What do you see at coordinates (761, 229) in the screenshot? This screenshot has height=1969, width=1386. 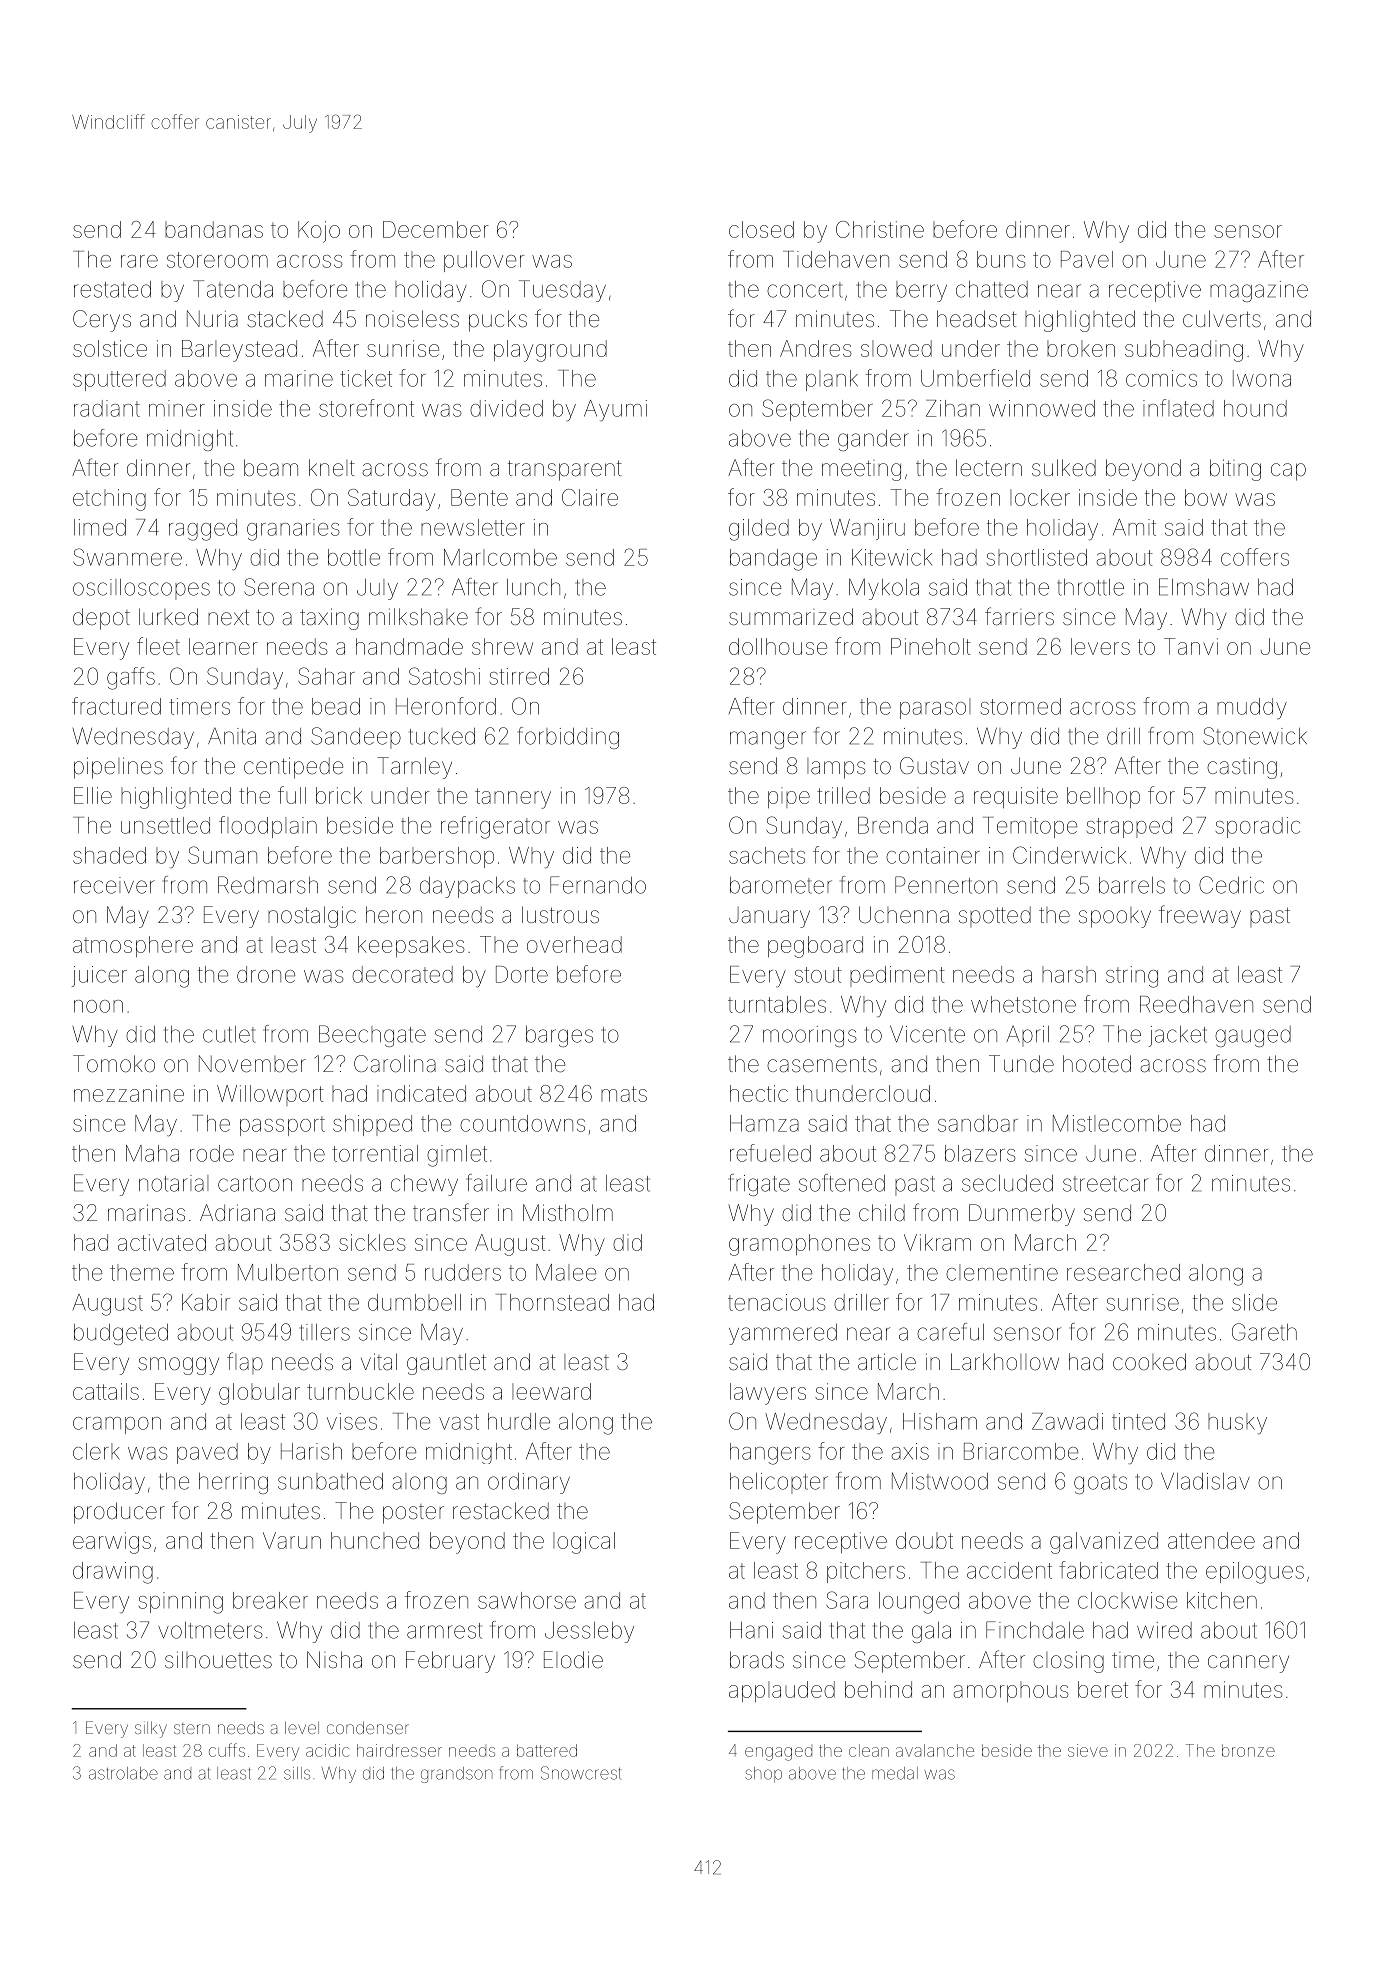 I see `closed` at bounding box center [761, 229].
